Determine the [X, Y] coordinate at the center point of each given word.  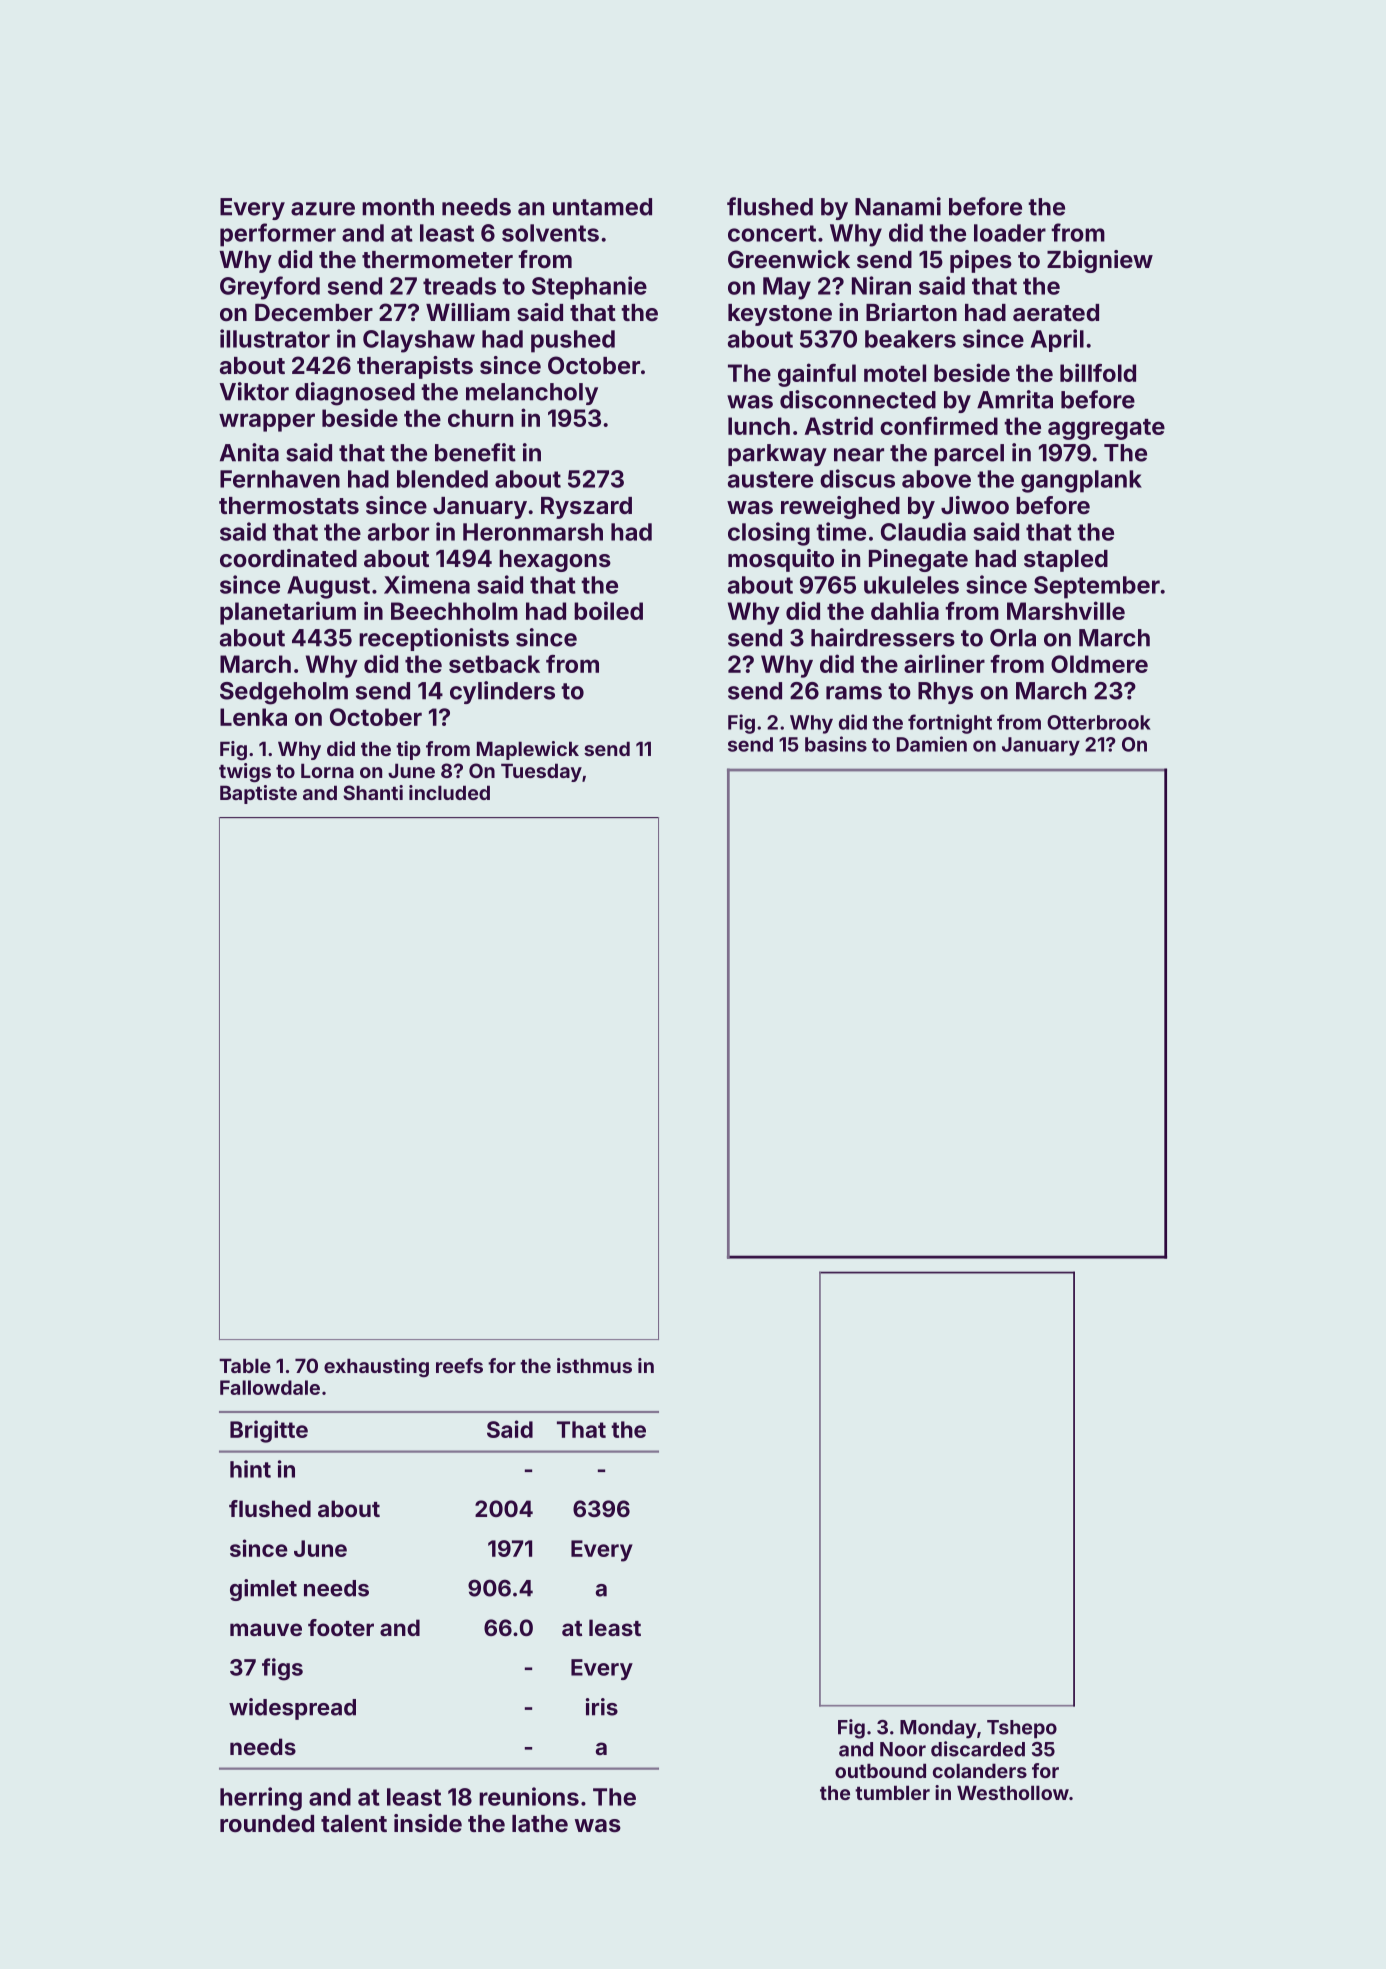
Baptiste [258, 794]
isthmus [594, 1365]
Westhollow [1013, 1792]
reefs [459, 1365]
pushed [573, 341]
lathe [540, 1823]
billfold [1098, 372]
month [398, 207]
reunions [529, 1796]
